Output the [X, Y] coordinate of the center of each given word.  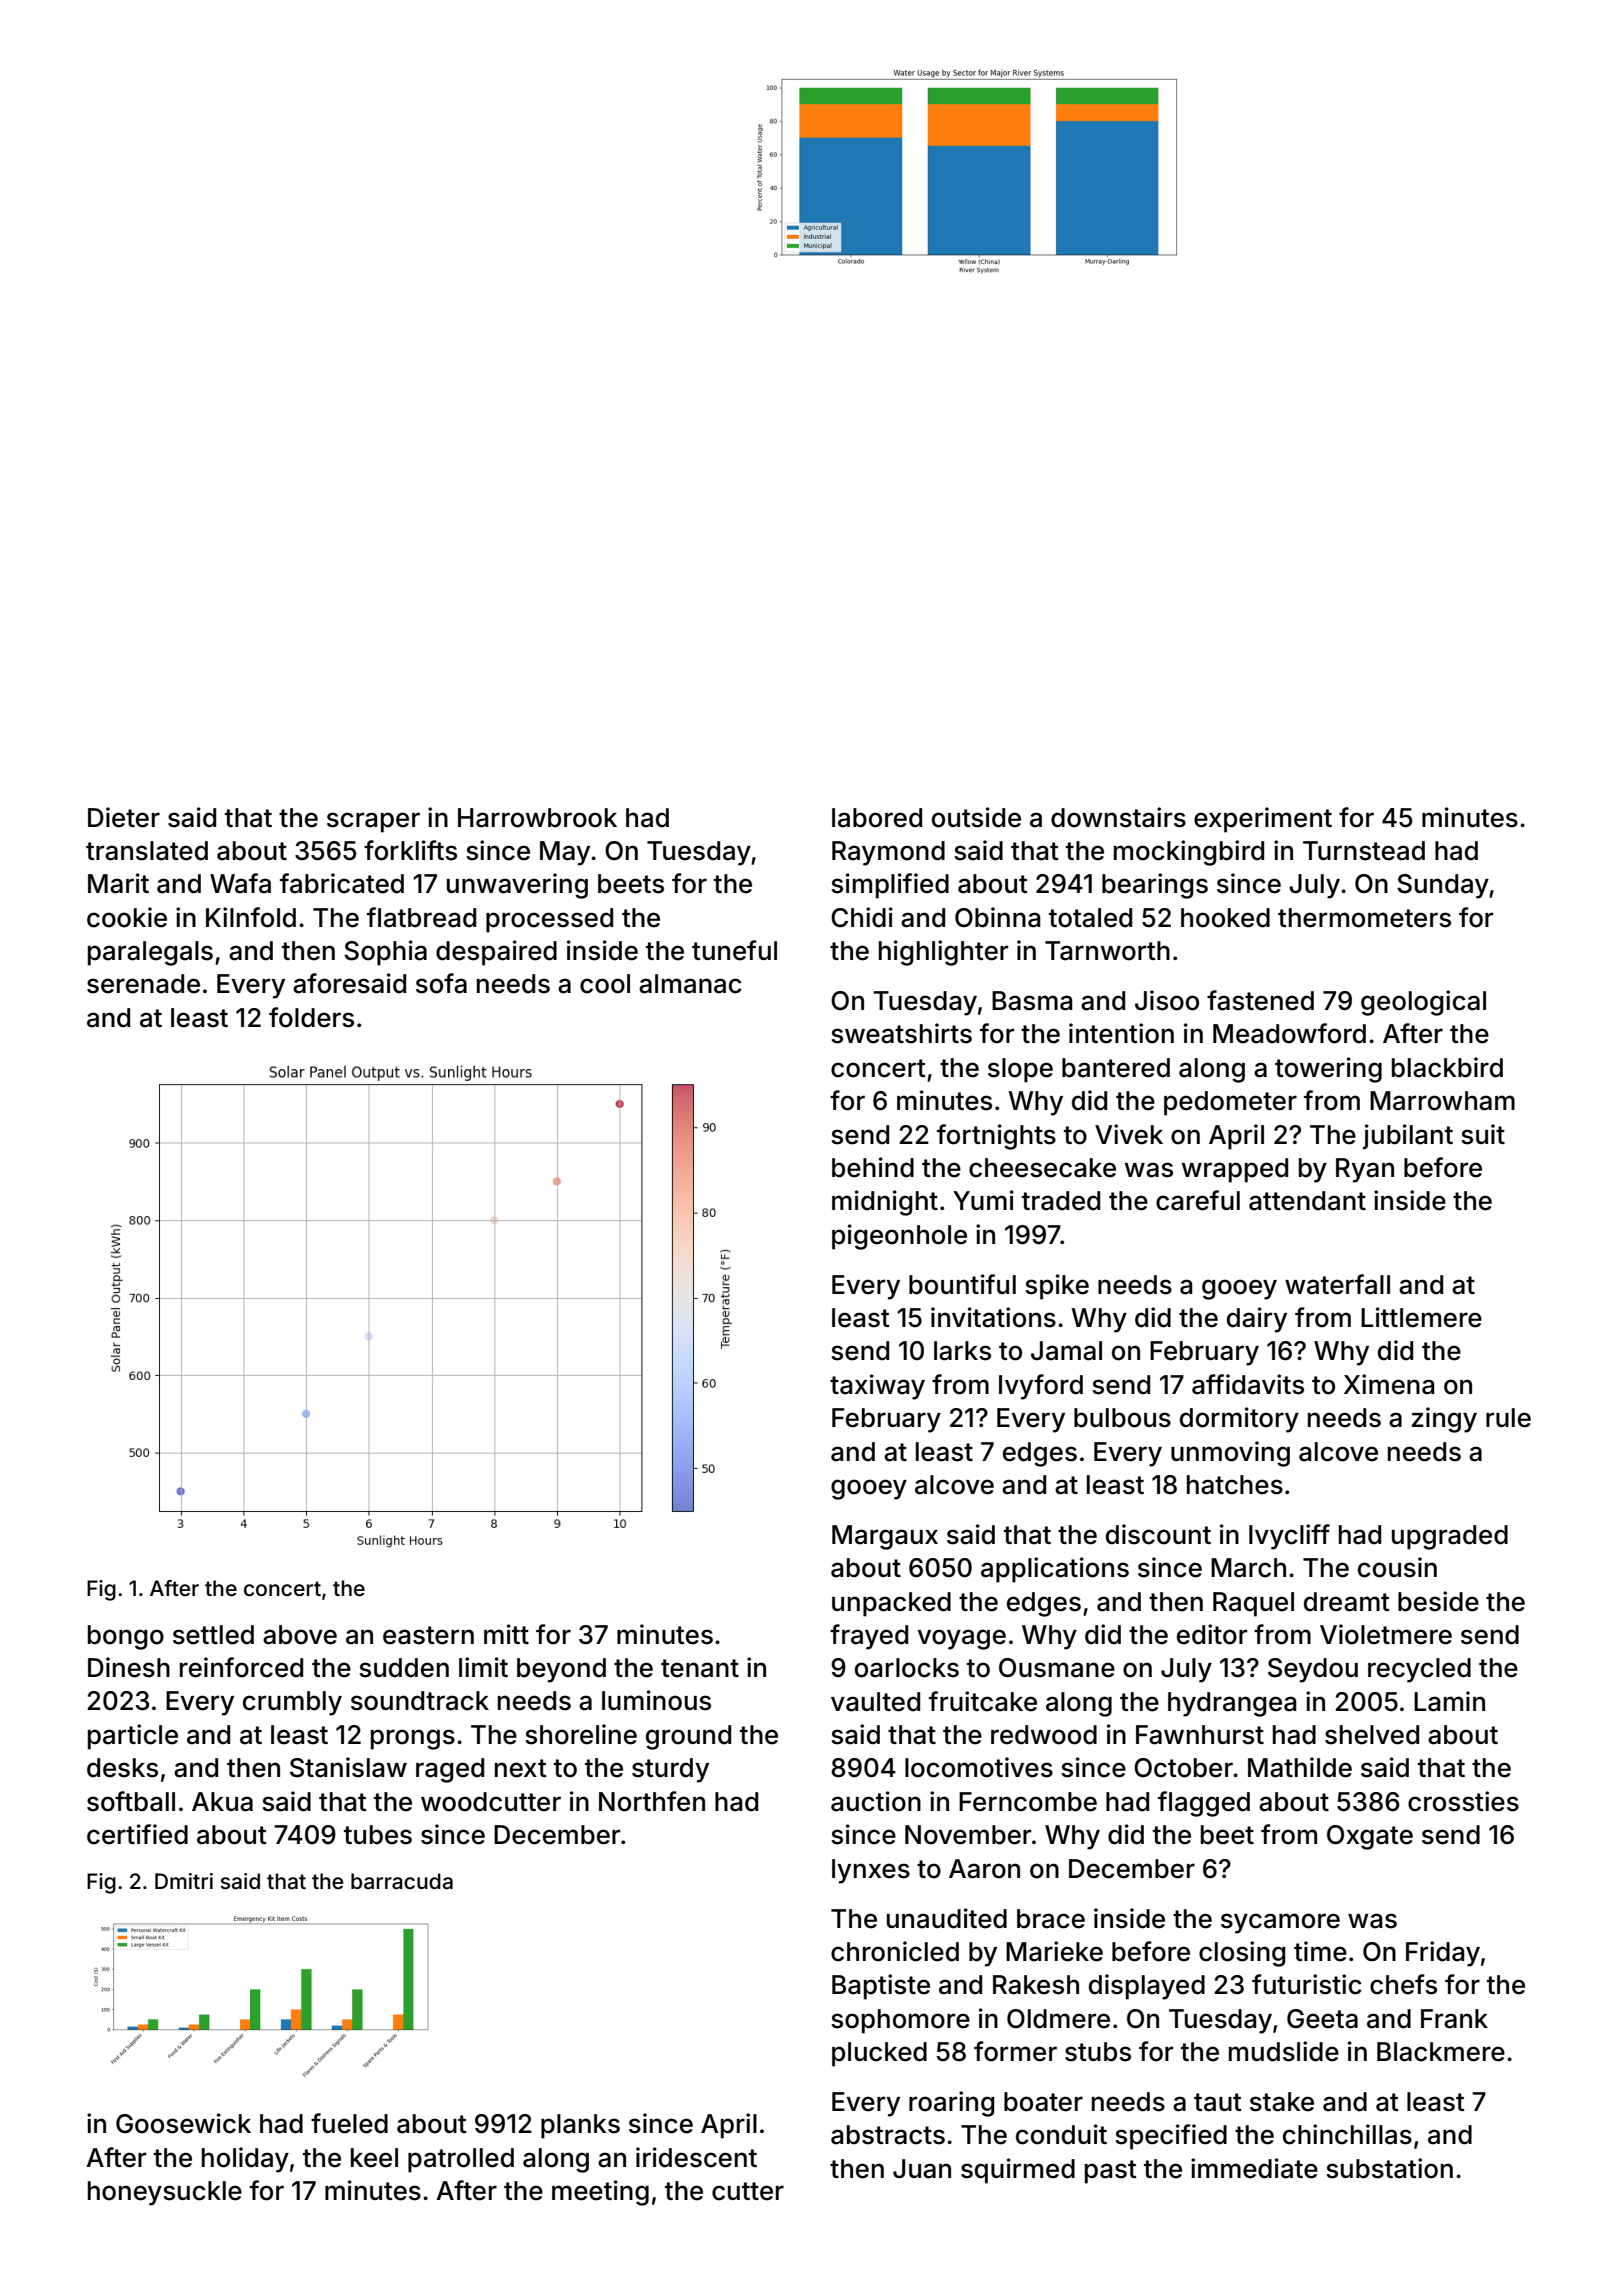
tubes [378, 1835]
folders [311, 1017]
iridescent [696, 2157]
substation [1389, 2168]
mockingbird [1189, 853]
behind [873, 1167]
